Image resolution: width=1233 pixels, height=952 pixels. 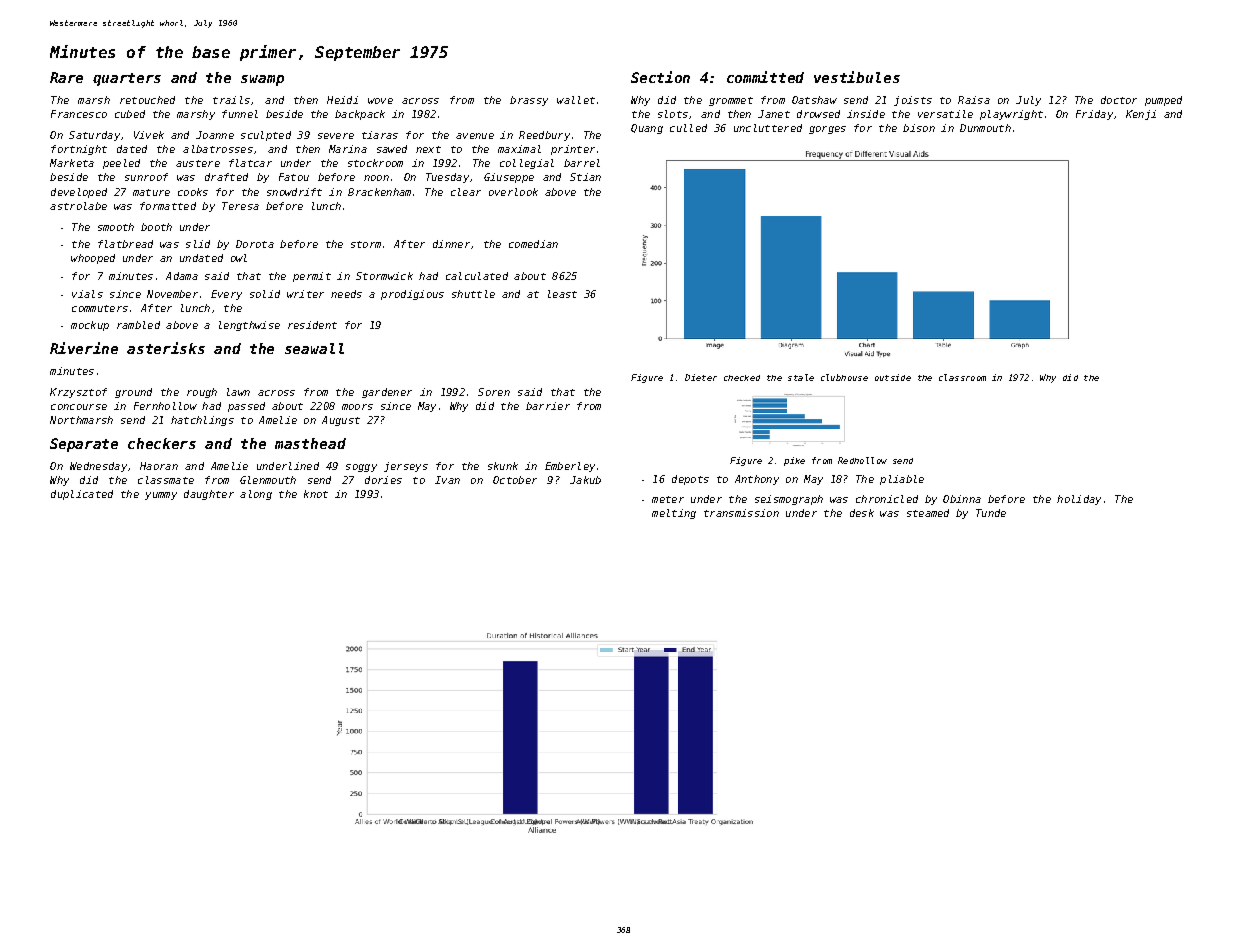 What do you see at coordinates (262, 80) in the document?
I see `swamp` at bounding box center [262, 80].
